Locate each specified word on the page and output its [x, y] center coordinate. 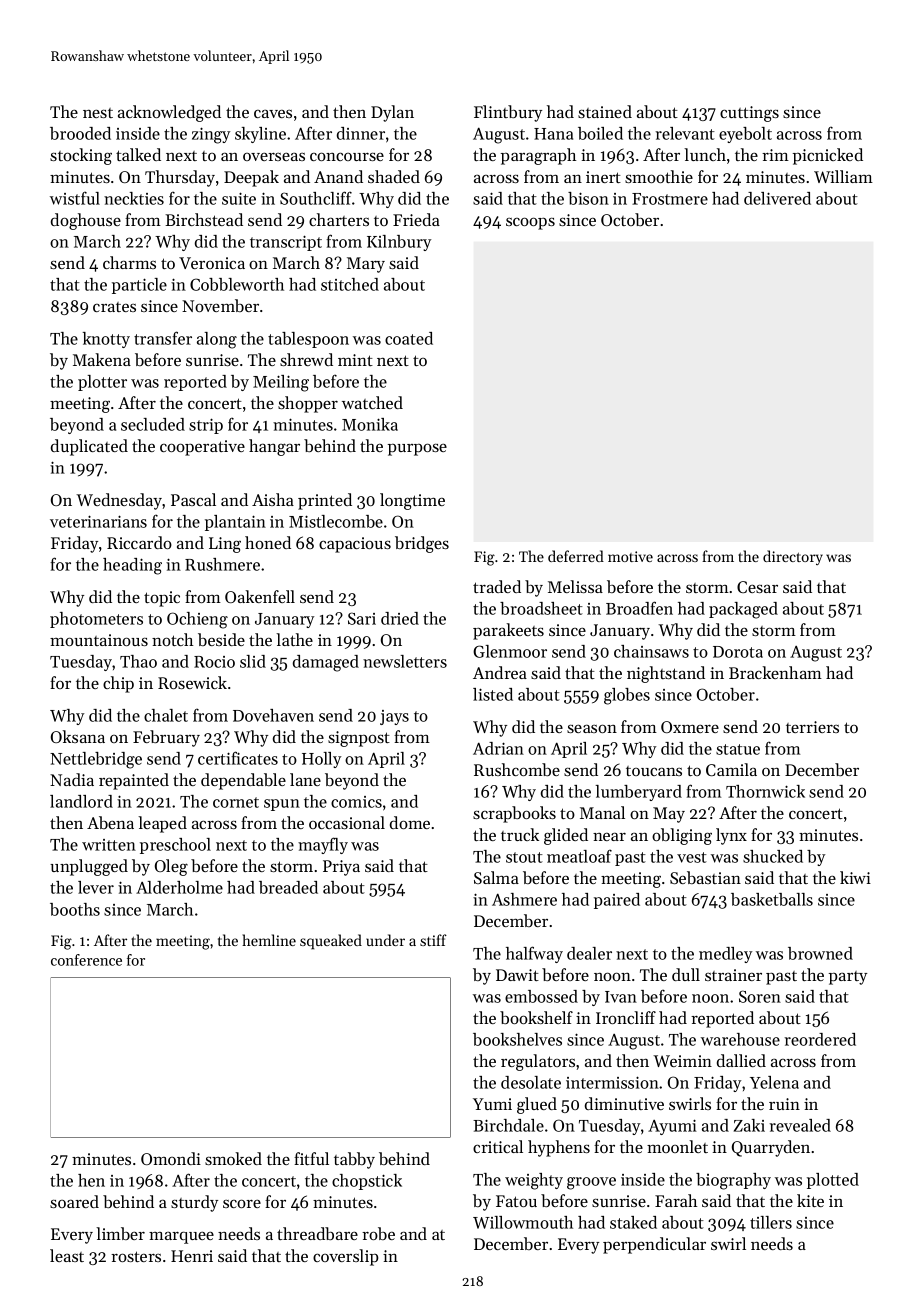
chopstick [367, 1182]
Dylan [392, 113]
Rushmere [222, 564]
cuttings [749, 114]
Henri [192, 1256]
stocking [81, 156]
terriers [812, 727]
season [592, 728]
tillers [771, 1222]
